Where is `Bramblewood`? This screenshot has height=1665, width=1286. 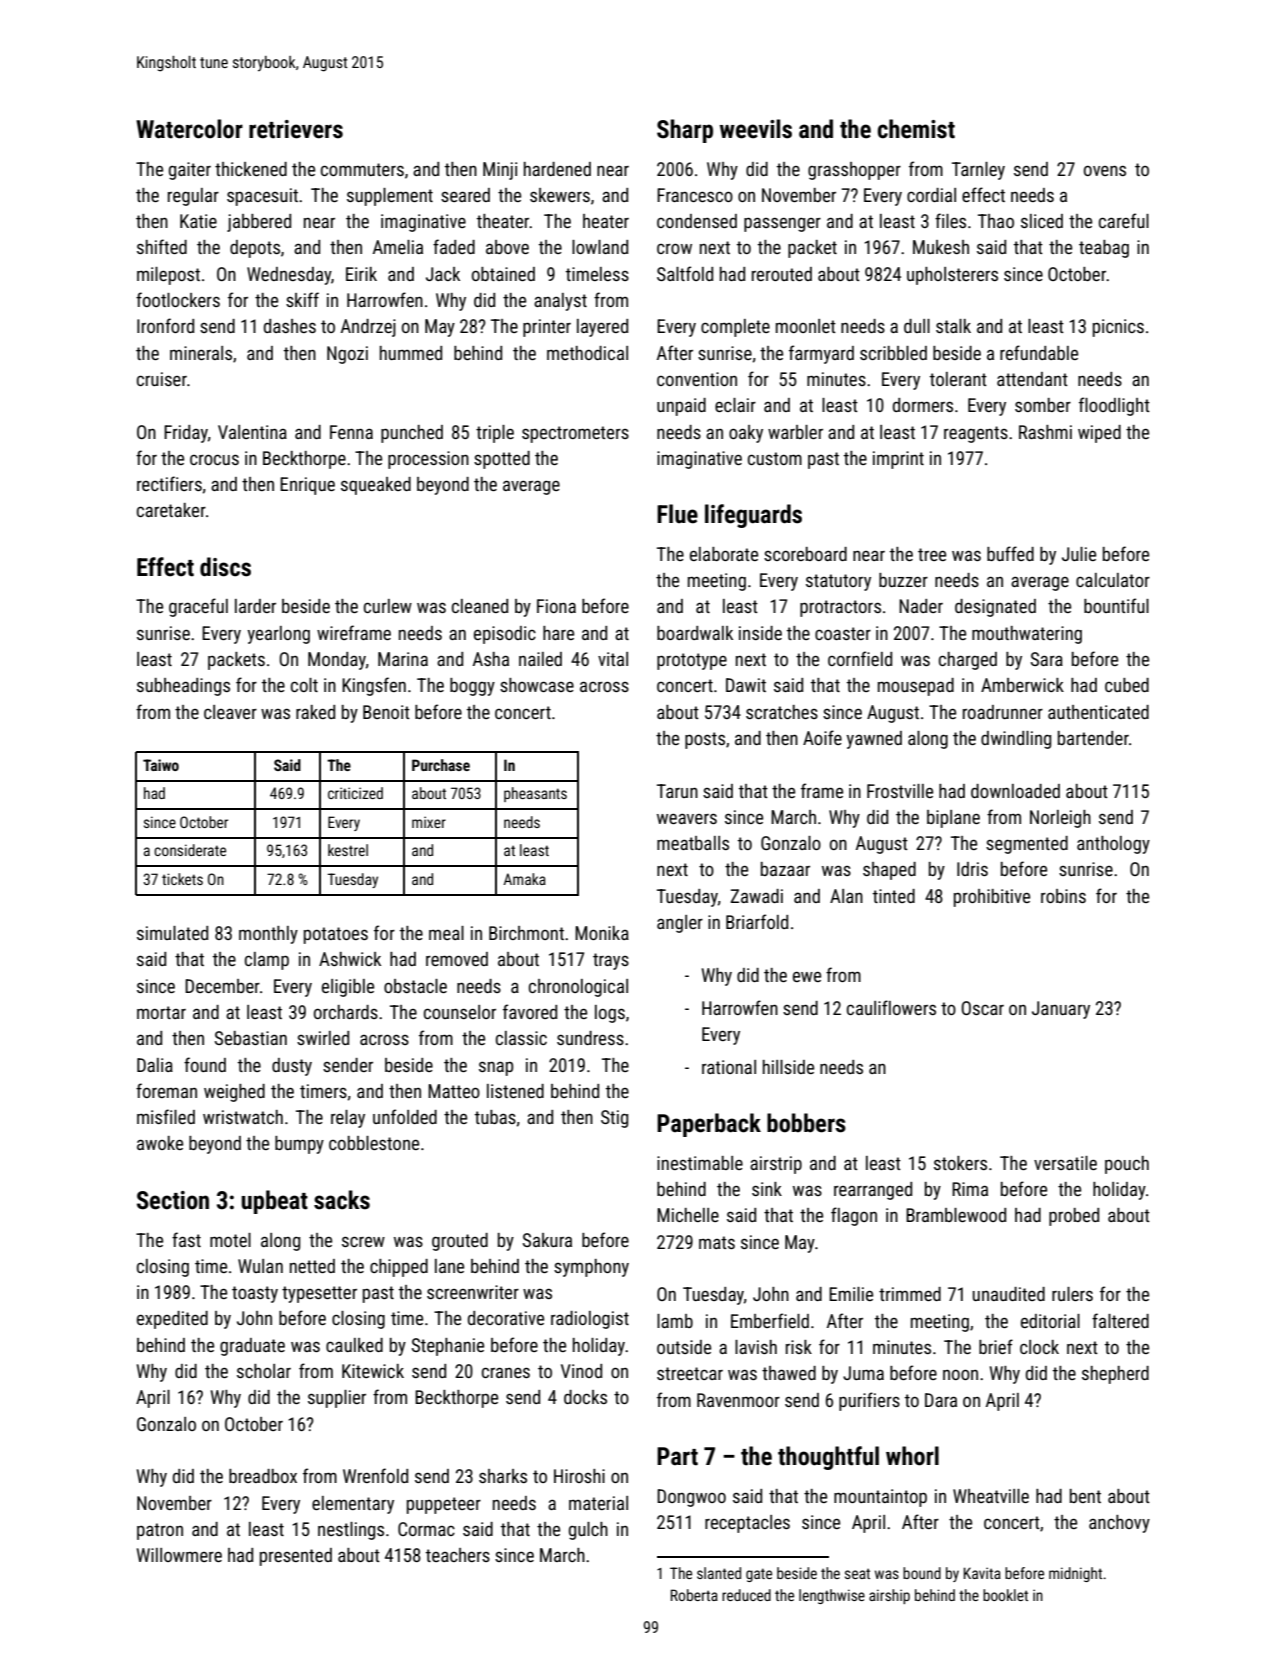 Bramblewood is located at coordinates (956, 1215).
